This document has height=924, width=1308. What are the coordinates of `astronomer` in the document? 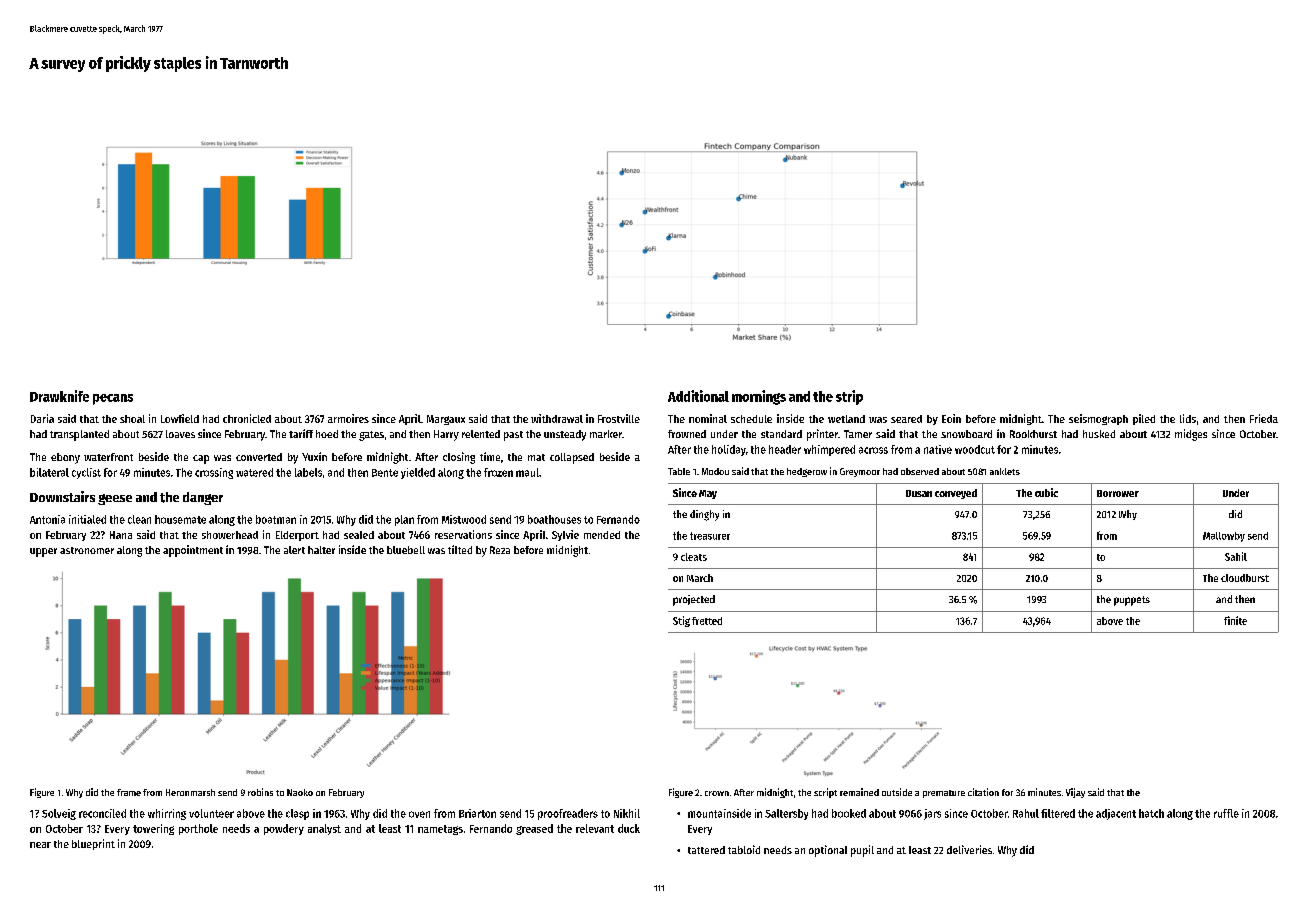 It's located at (87, 550).
